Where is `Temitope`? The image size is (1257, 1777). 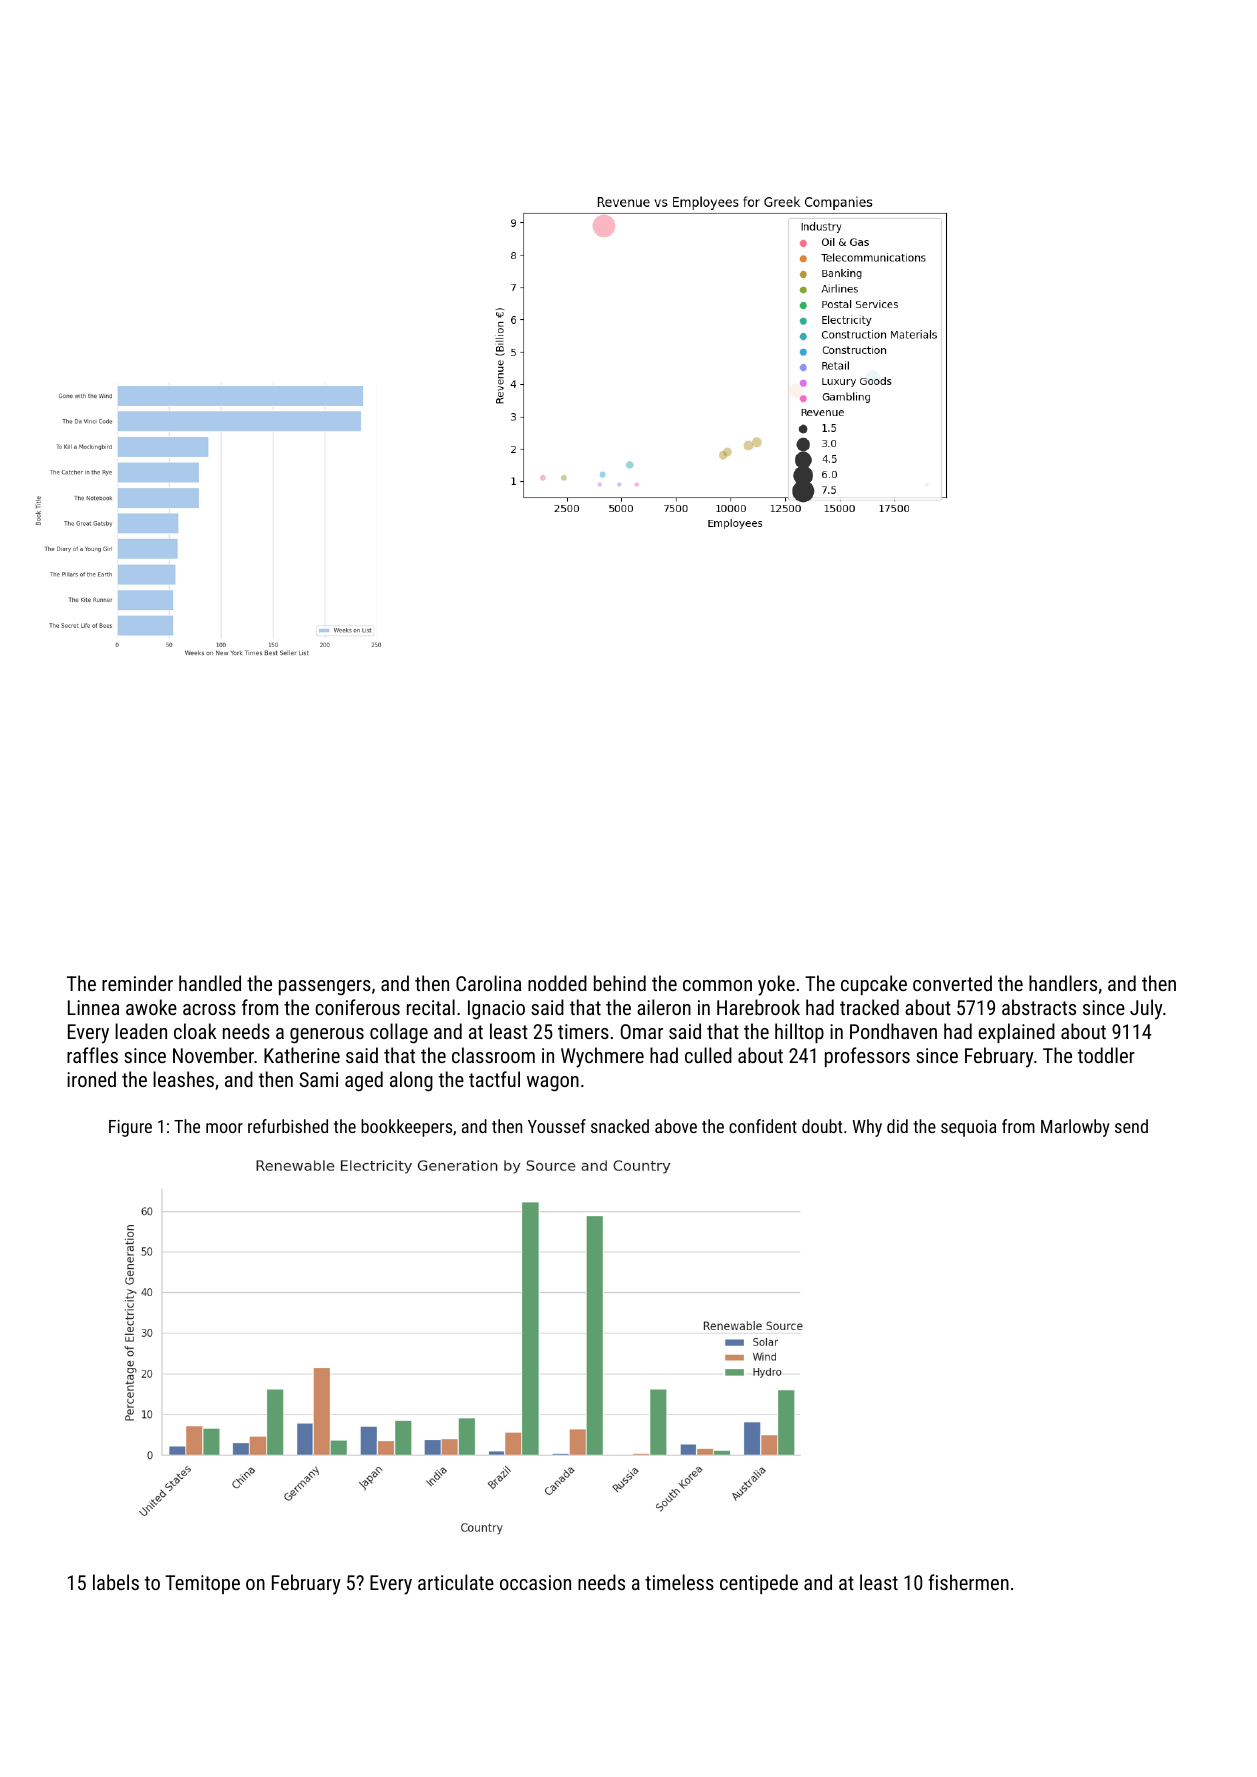
Temitope is located at coordinates (202, 1584).
